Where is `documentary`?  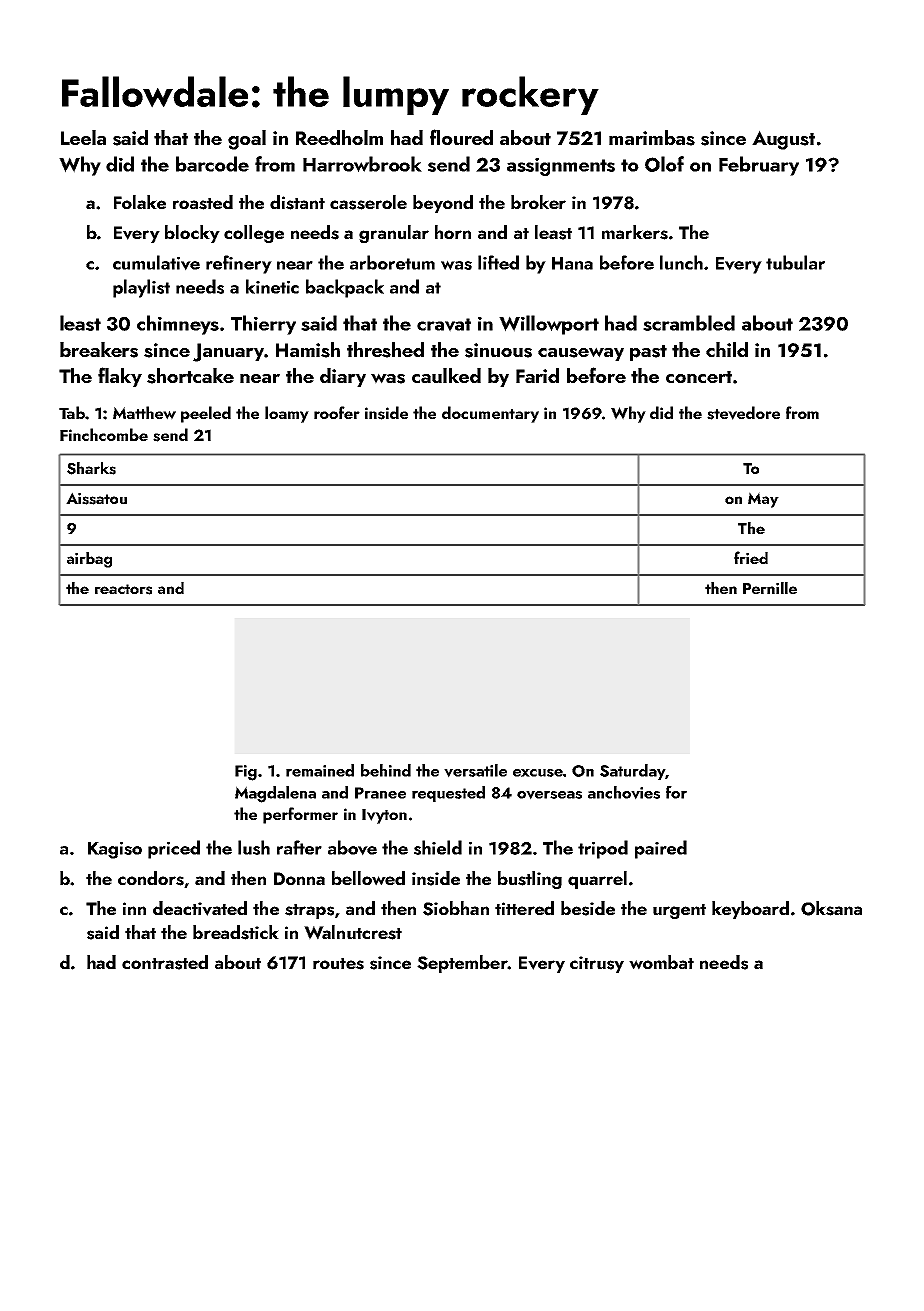
documentary is located at coordinates (490, 414).
